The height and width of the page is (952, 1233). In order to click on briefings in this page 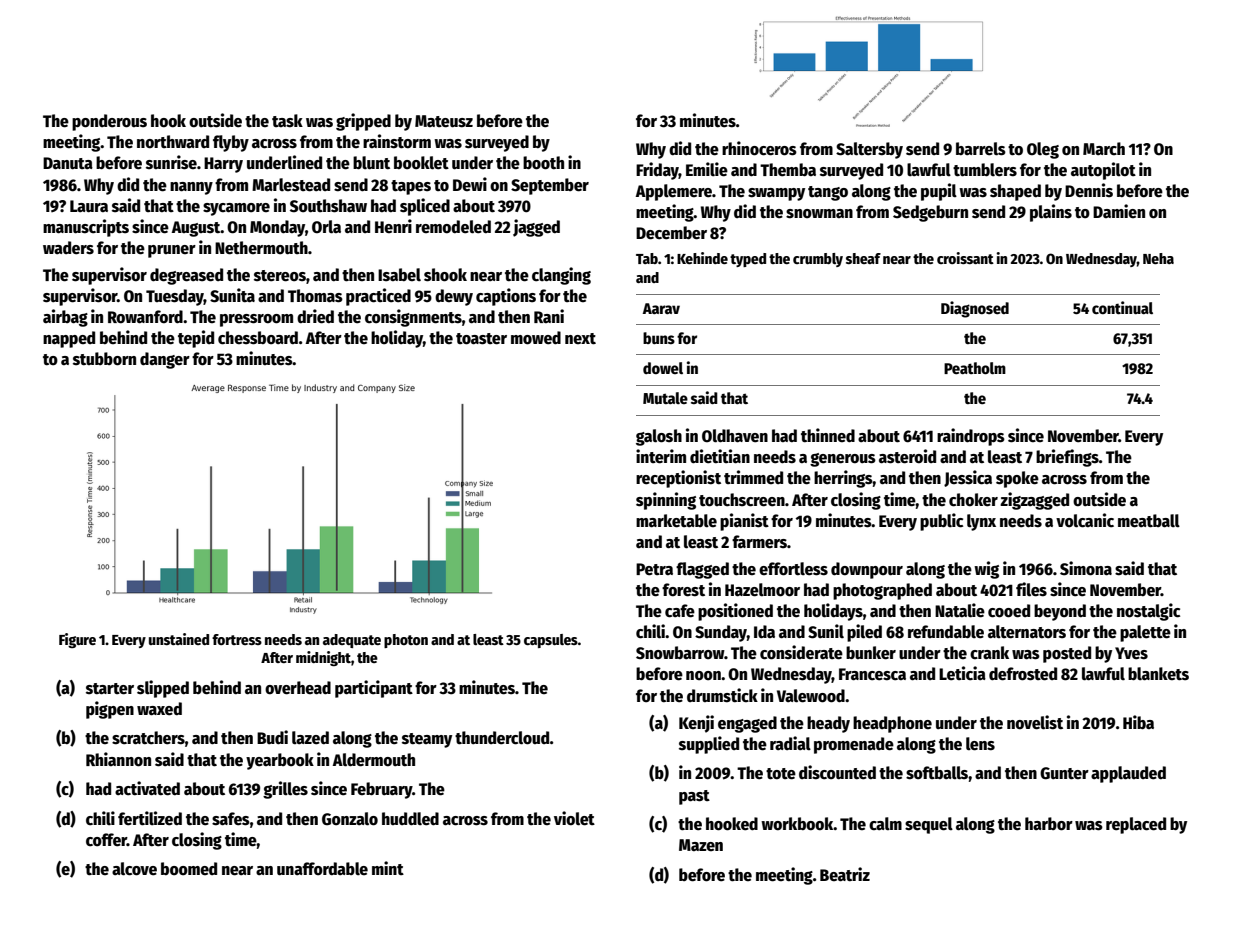, I will do `click(1067, 458)`.
